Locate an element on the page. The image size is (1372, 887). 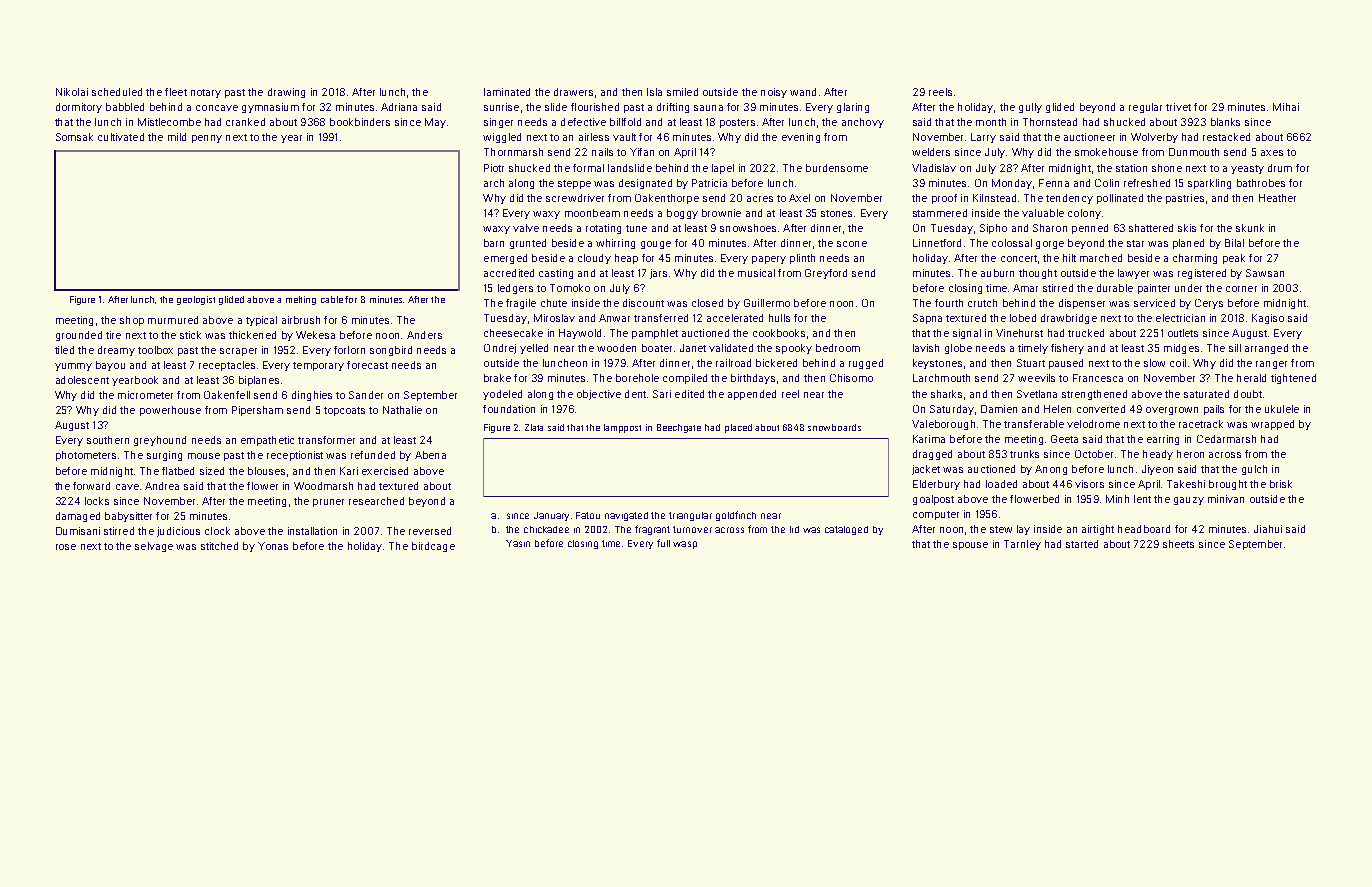
damaged is located at coordinates (78, 517).
